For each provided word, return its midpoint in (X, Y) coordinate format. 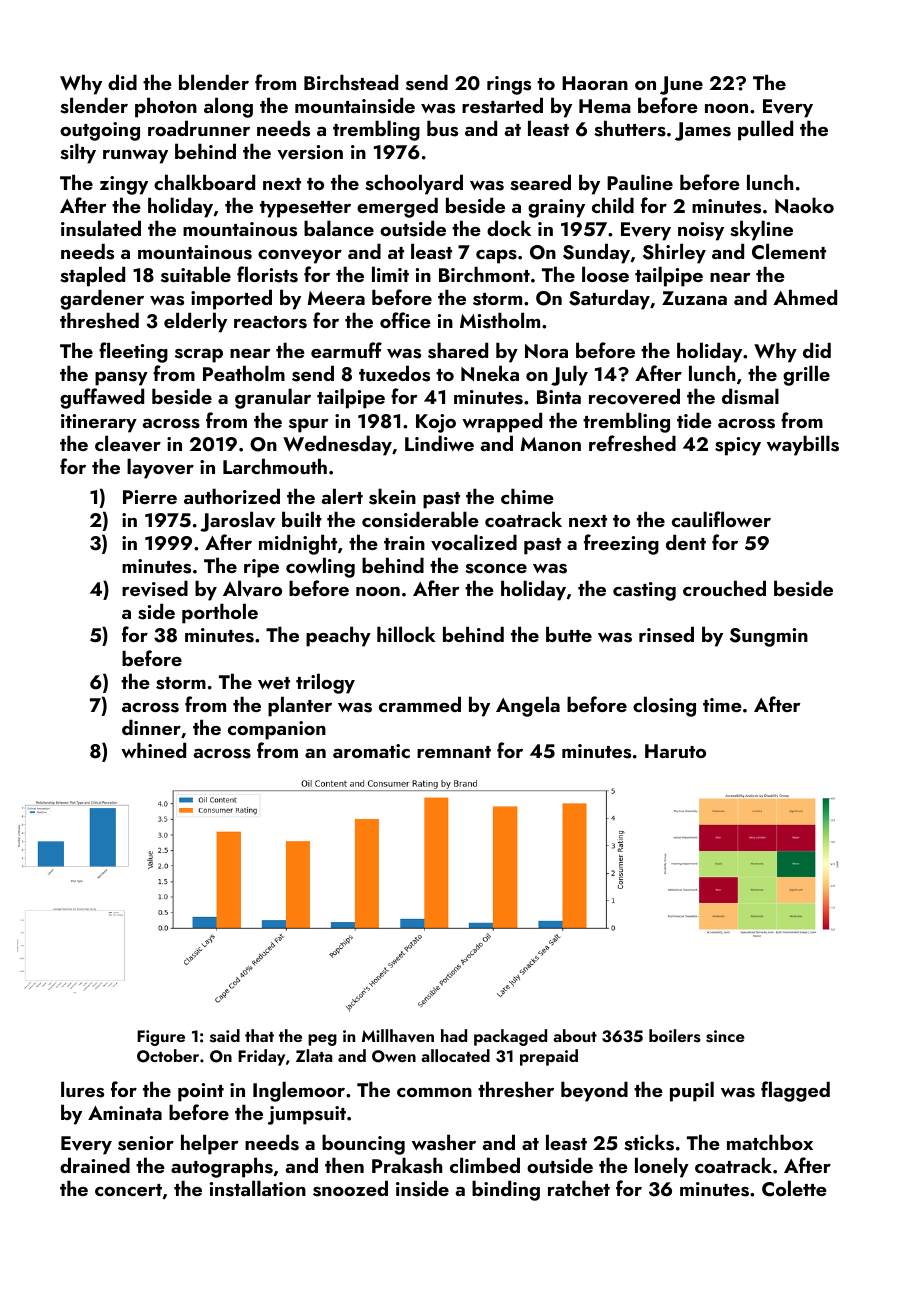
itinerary (99, 423)
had (454, 1035)
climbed (485, 1165)
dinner (151, 727)
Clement (789, 251)
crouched (724, 588)
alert (342, 496)
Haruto (675, 751)
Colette (794, 1188)
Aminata (125, 1113)
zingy (124, 185)
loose (605, 274)
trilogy (325, 683)
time (722, 705)
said (225, 1036)
